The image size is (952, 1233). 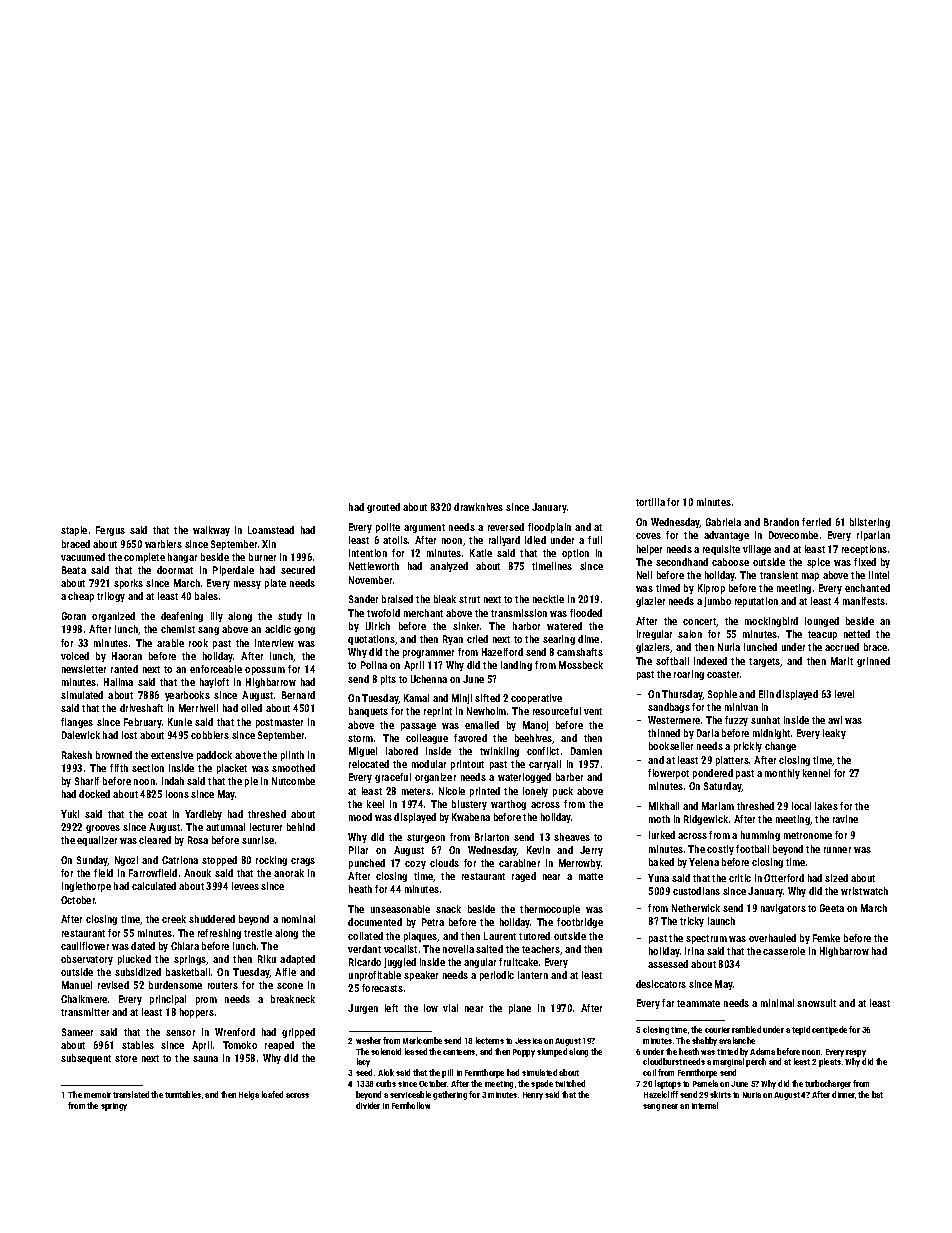 What do you see at coordinates (279, 1046) in the screenshot?
I see `reaped` at bounding box center [279, 1046].
